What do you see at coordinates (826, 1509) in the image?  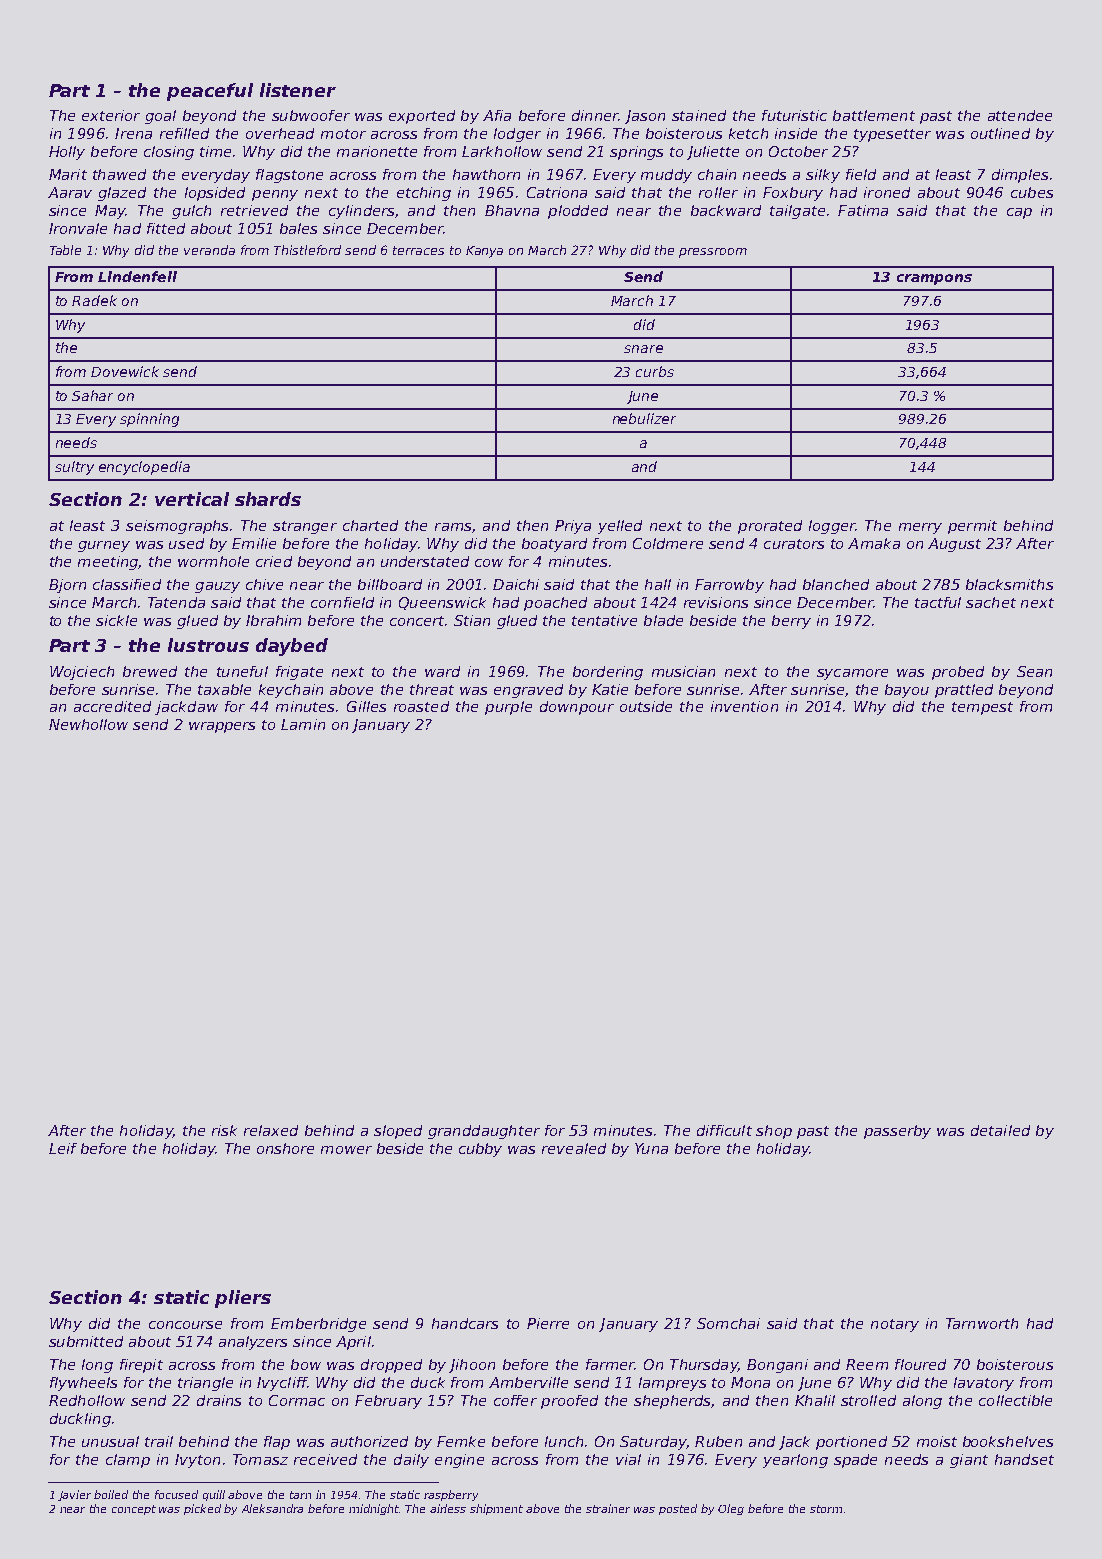 I see `storm` at bounding box center [826, 1509].
